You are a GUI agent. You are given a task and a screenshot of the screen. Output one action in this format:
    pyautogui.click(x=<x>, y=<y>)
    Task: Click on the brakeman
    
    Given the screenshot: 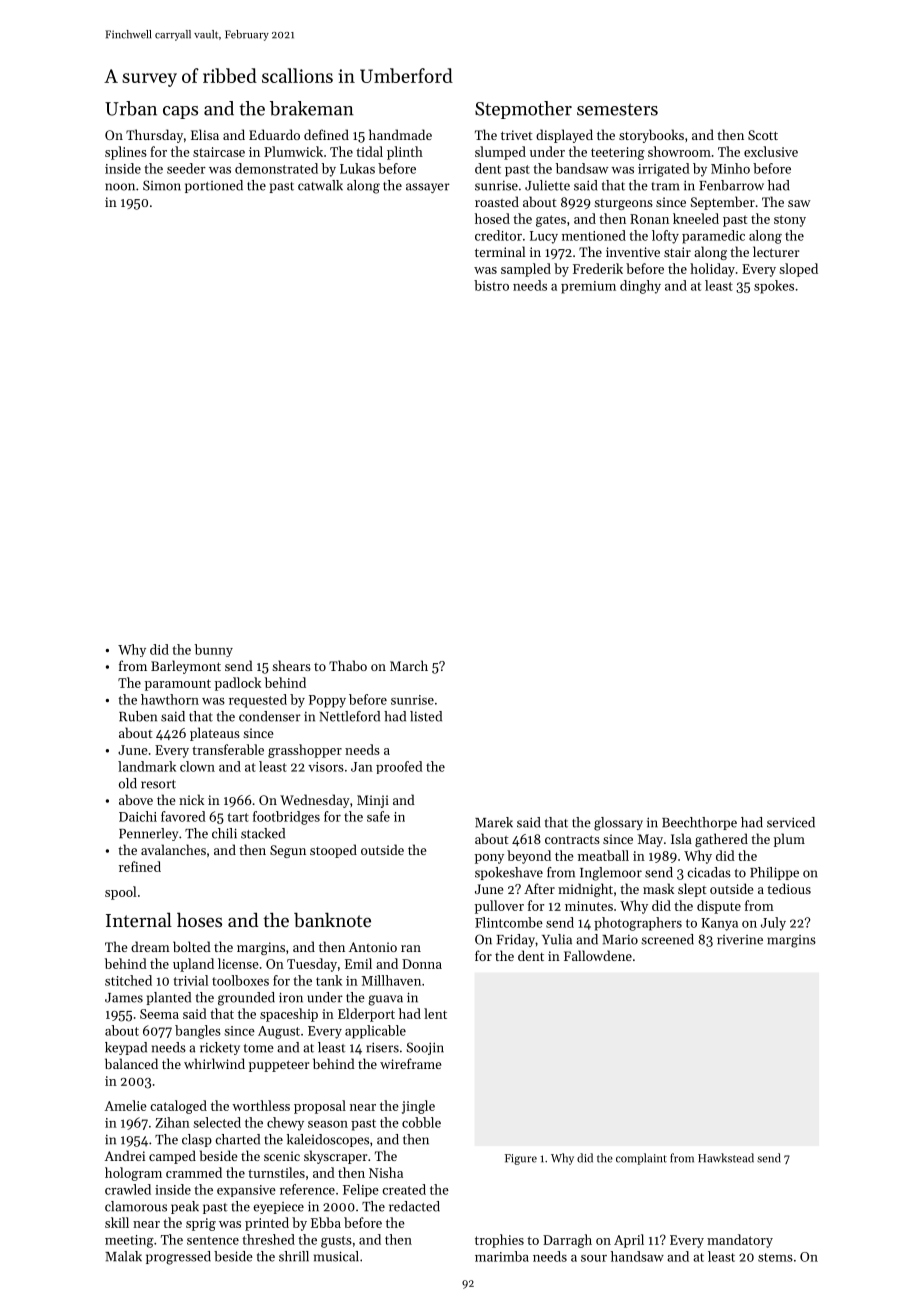 What is the action you would take?
    pyautogui.click(x=312, y=108)
